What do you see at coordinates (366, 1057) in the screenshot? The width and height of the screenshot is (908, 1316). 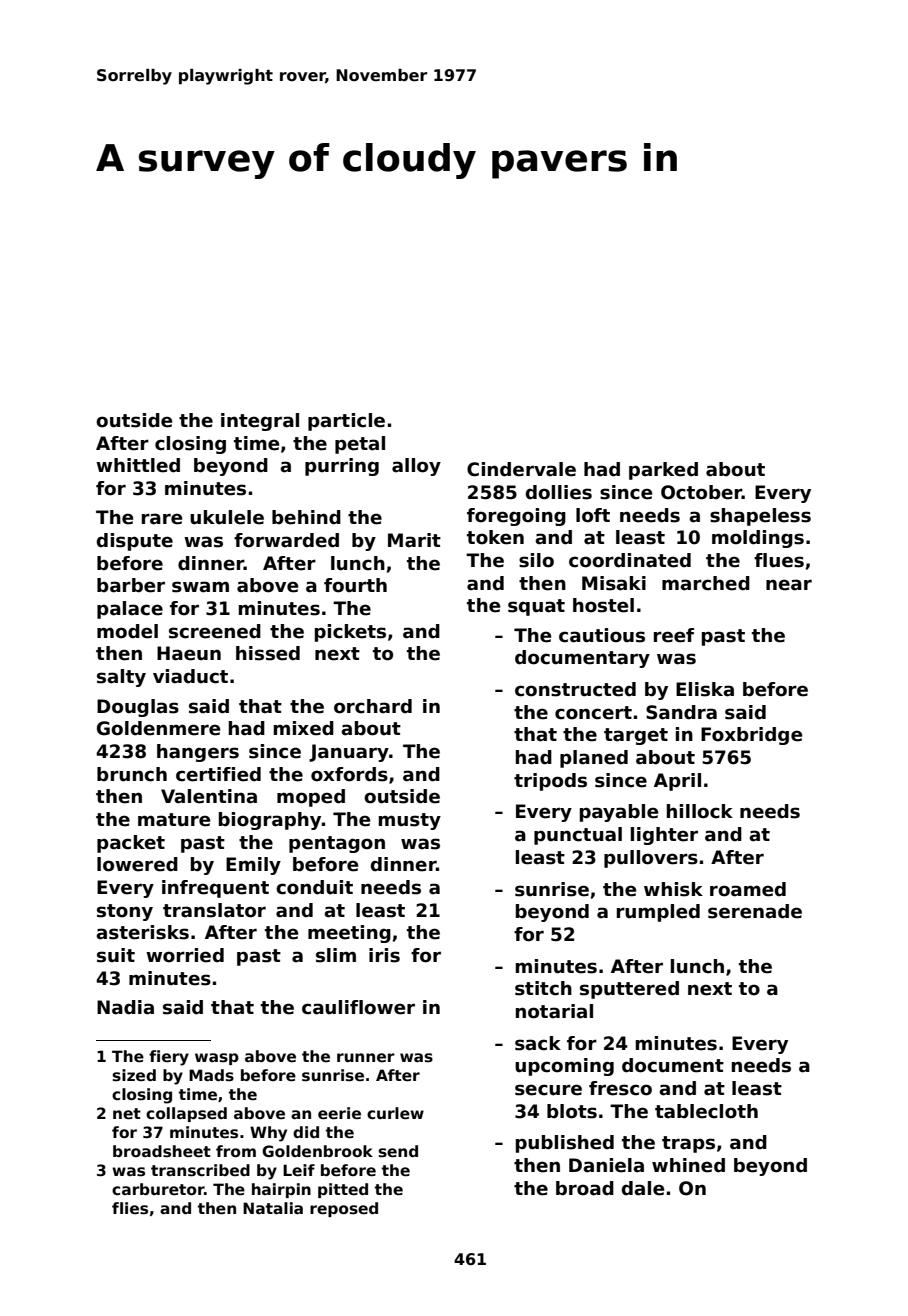 I see `runner` at bounding box center [366, 1057].
